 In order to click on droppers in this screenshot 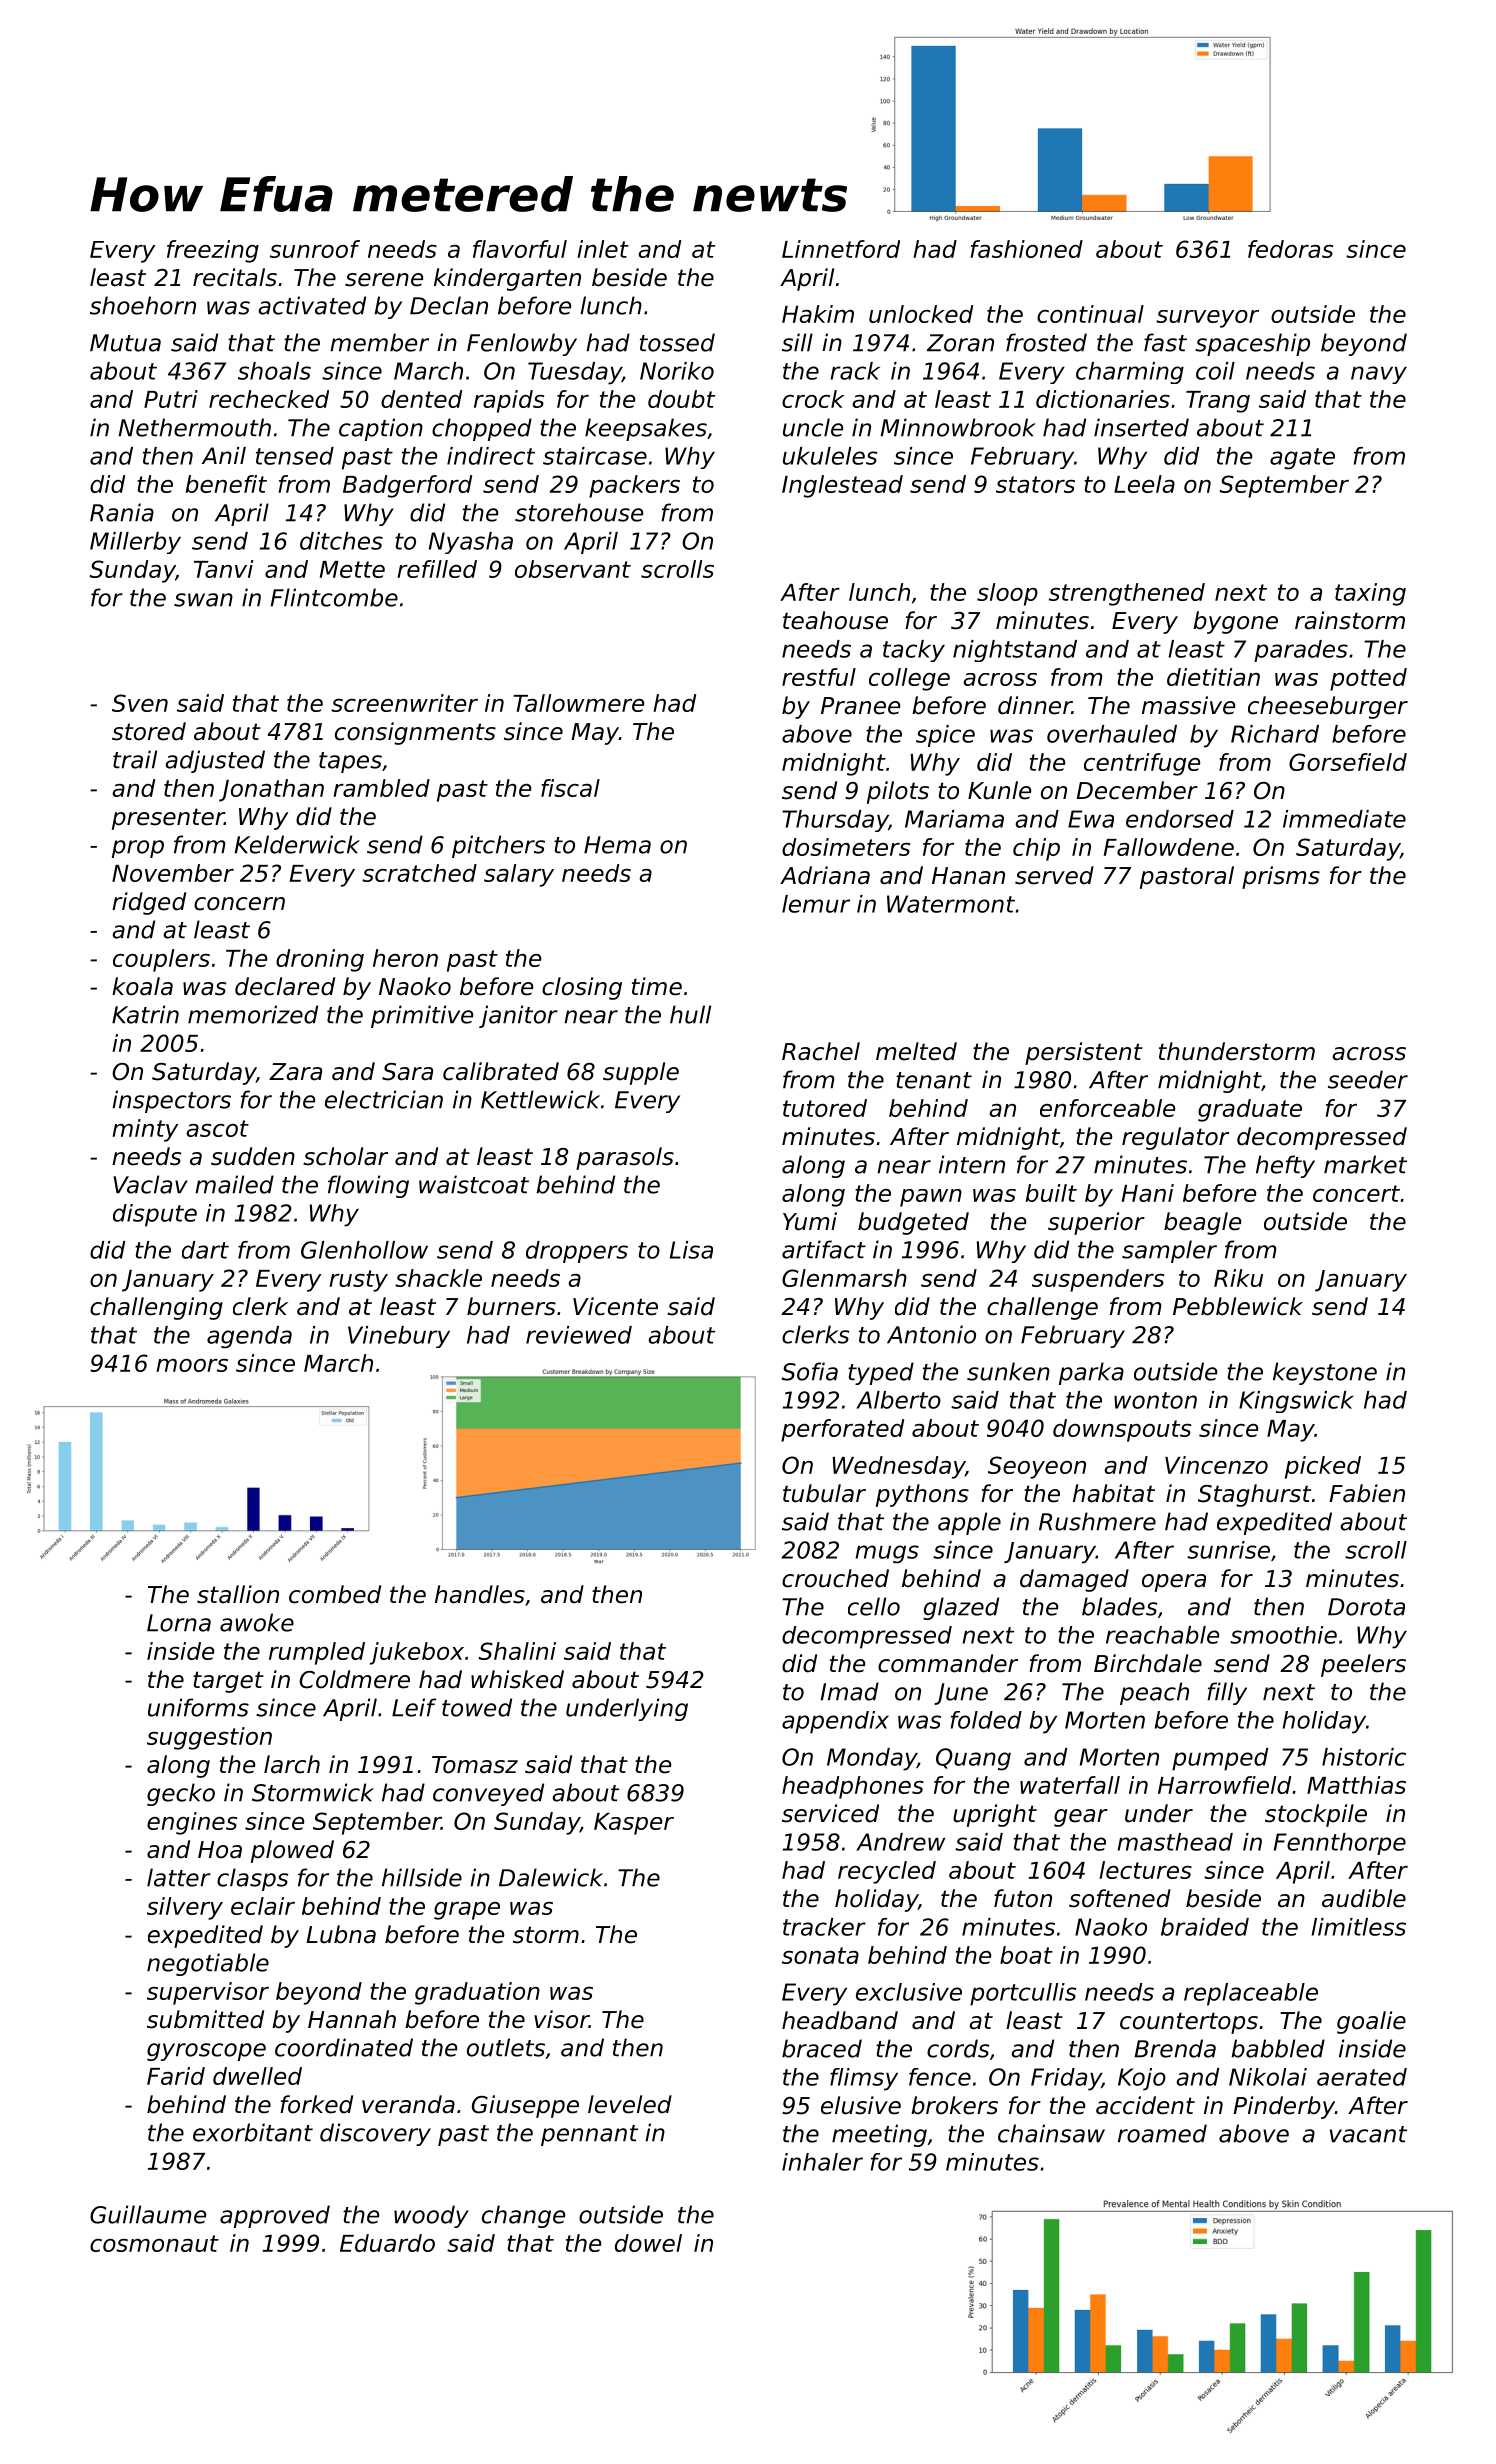, I will do `click(577, 1252)`.
